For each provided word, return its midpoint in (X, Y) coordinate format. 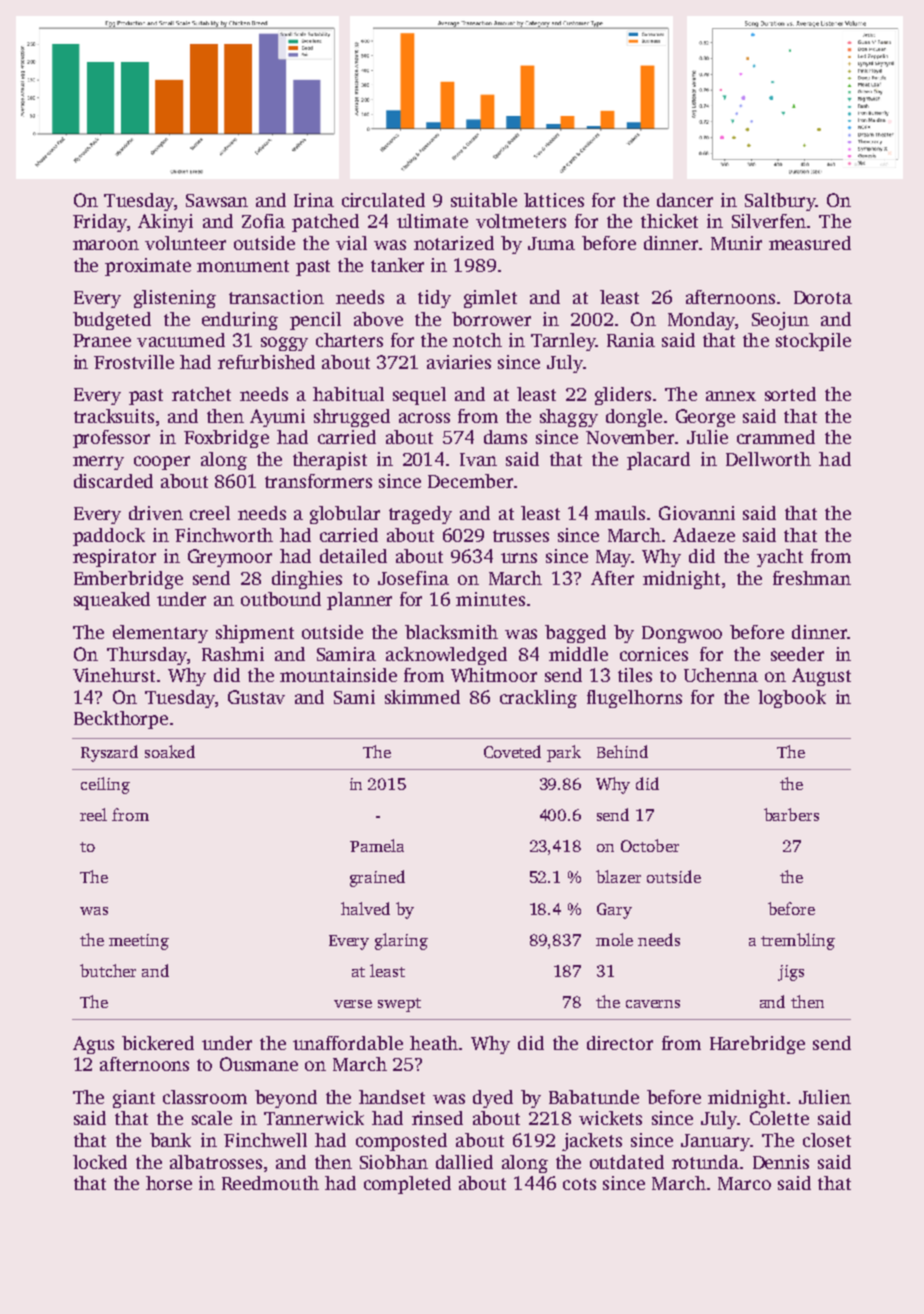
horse (169, 1183)
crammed (776, 437)
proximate (148, 267)
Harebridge (757, 1045)
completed (407, 1185)
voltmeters (521, 221)
